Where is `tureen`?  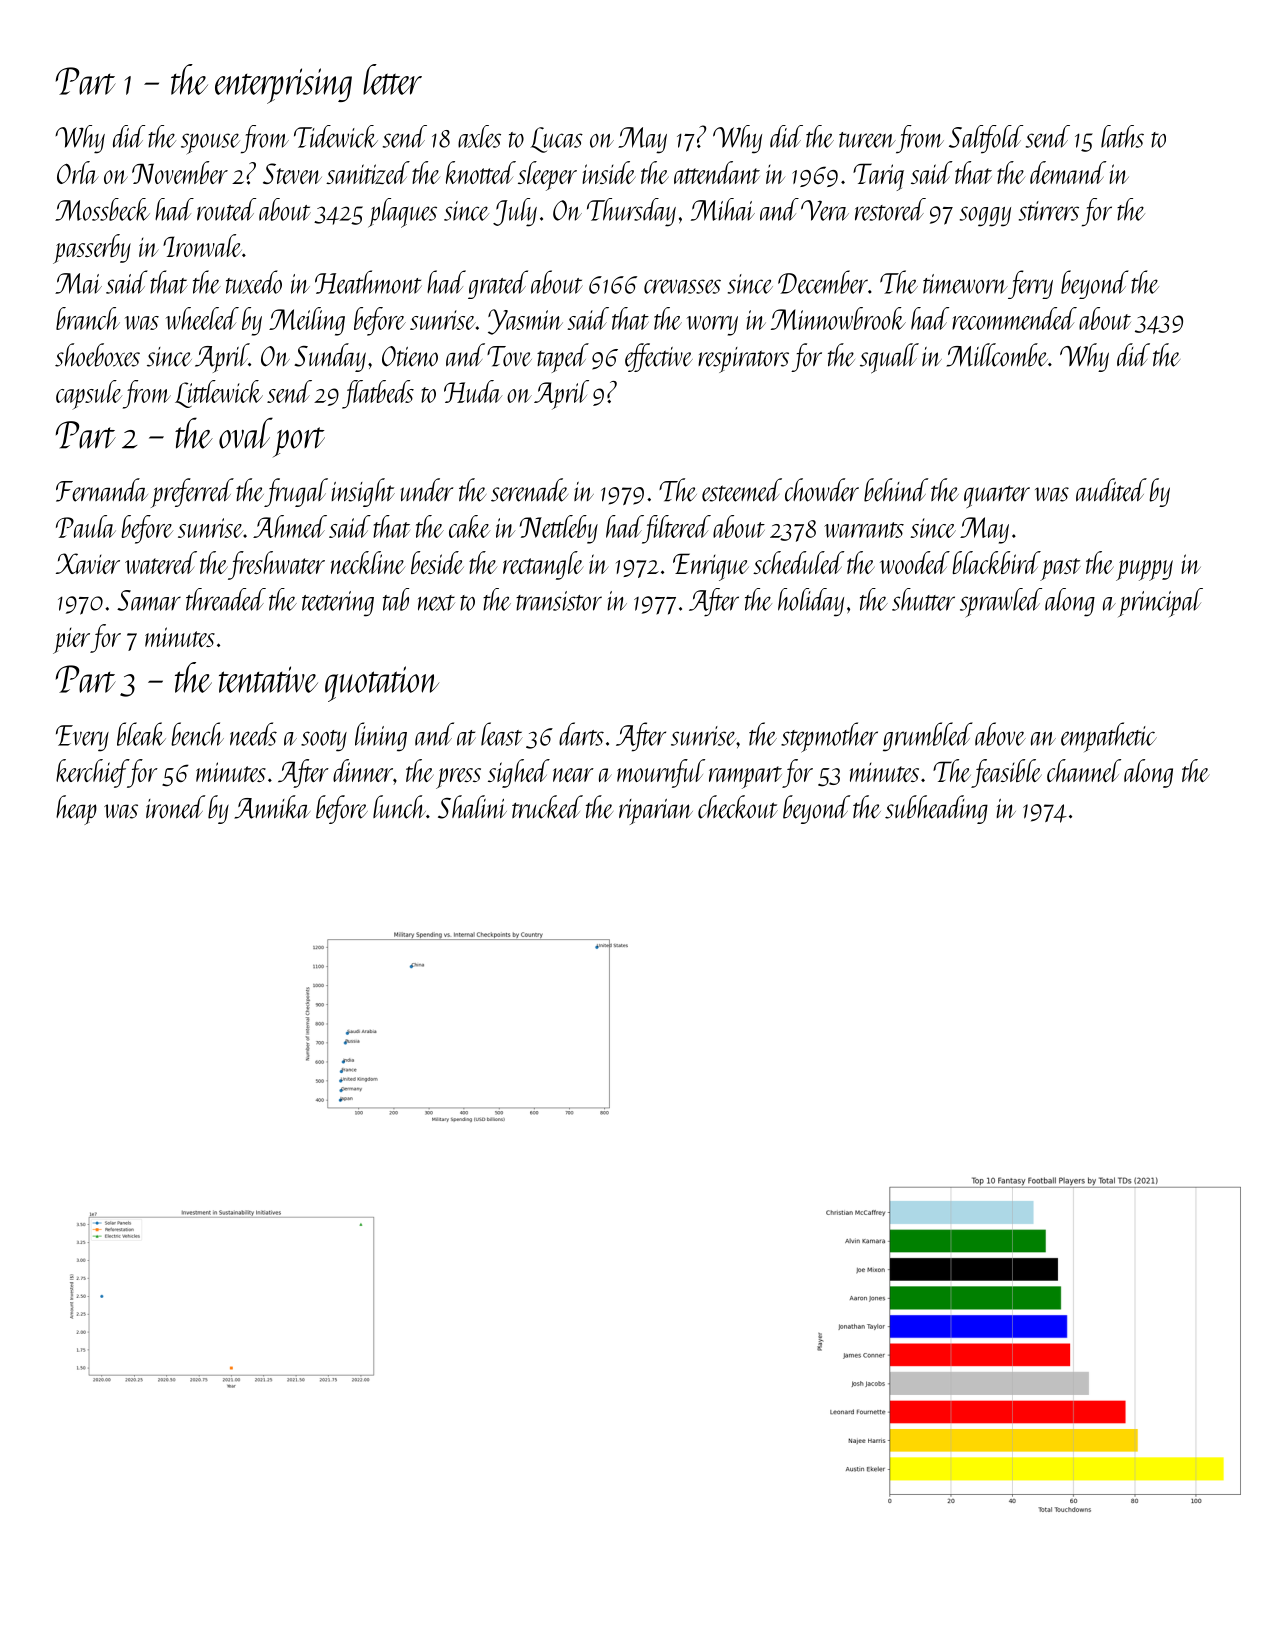
tureen is located at coordinates (867, 140).
